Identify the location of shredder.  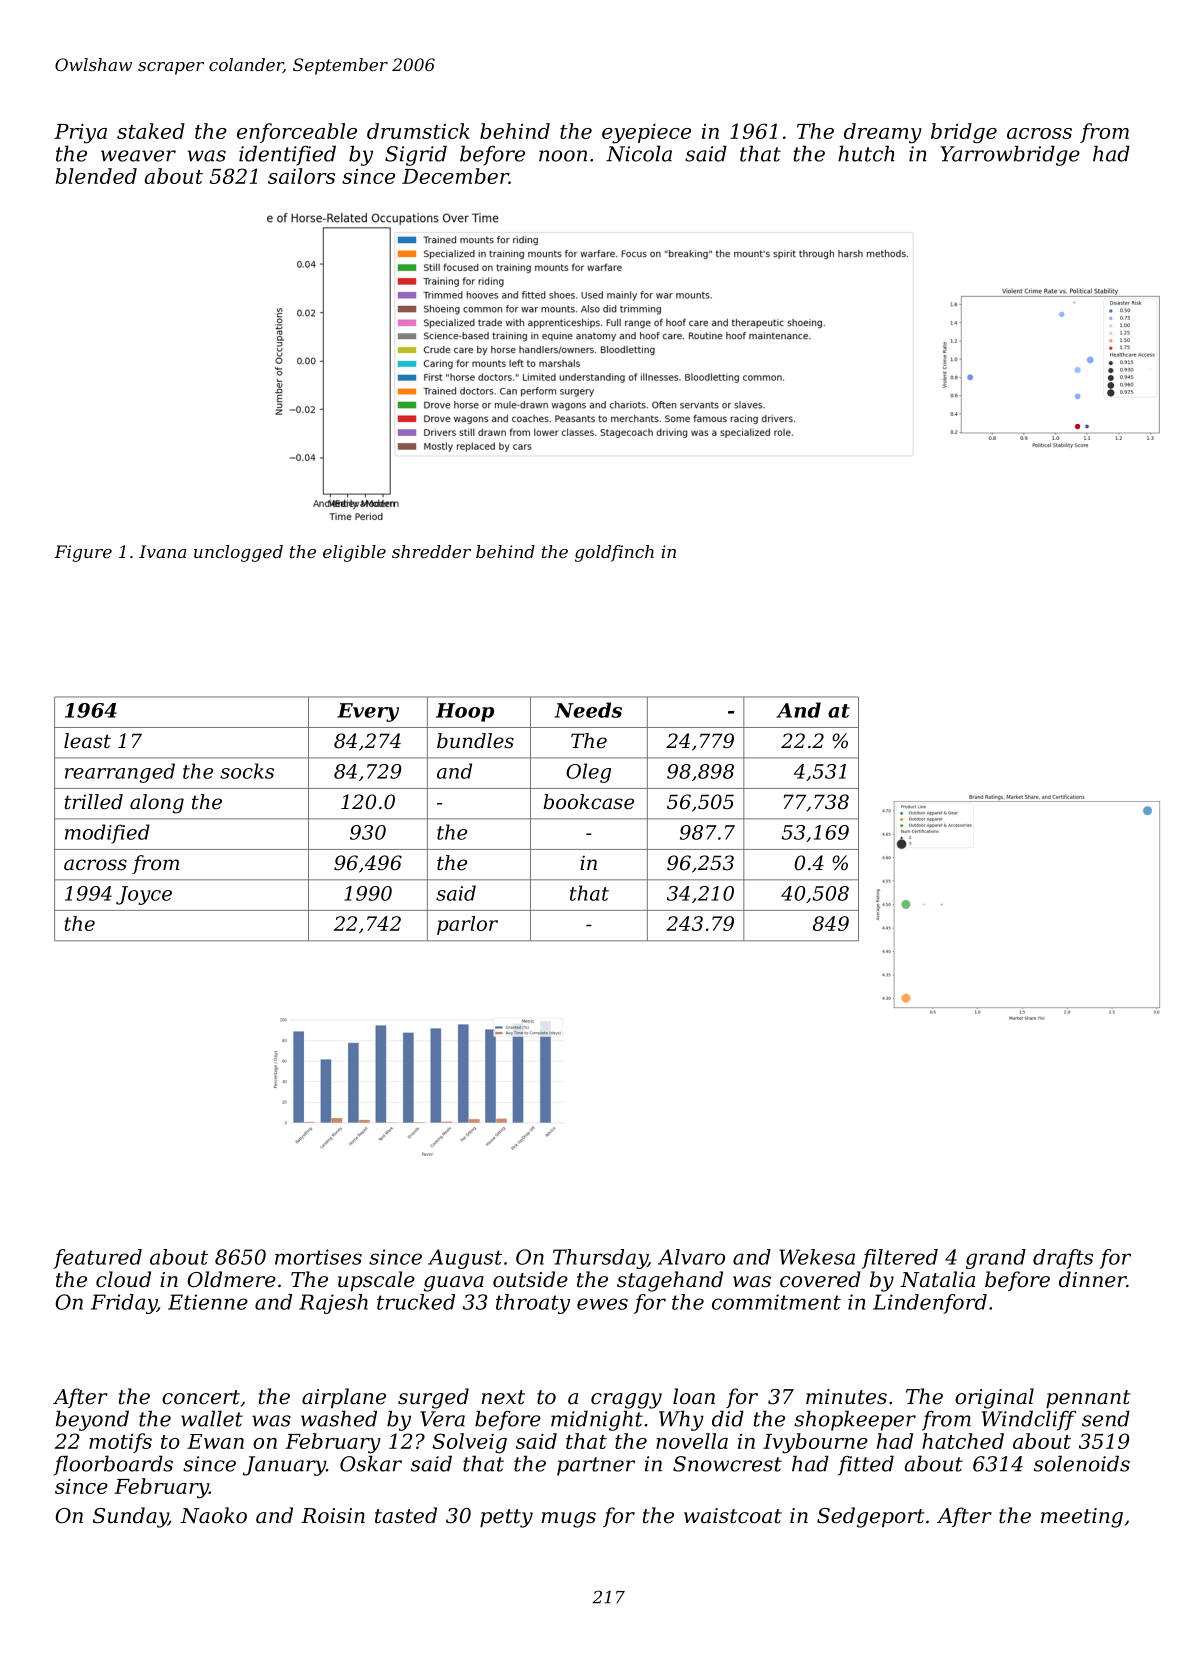
(431, 551).
